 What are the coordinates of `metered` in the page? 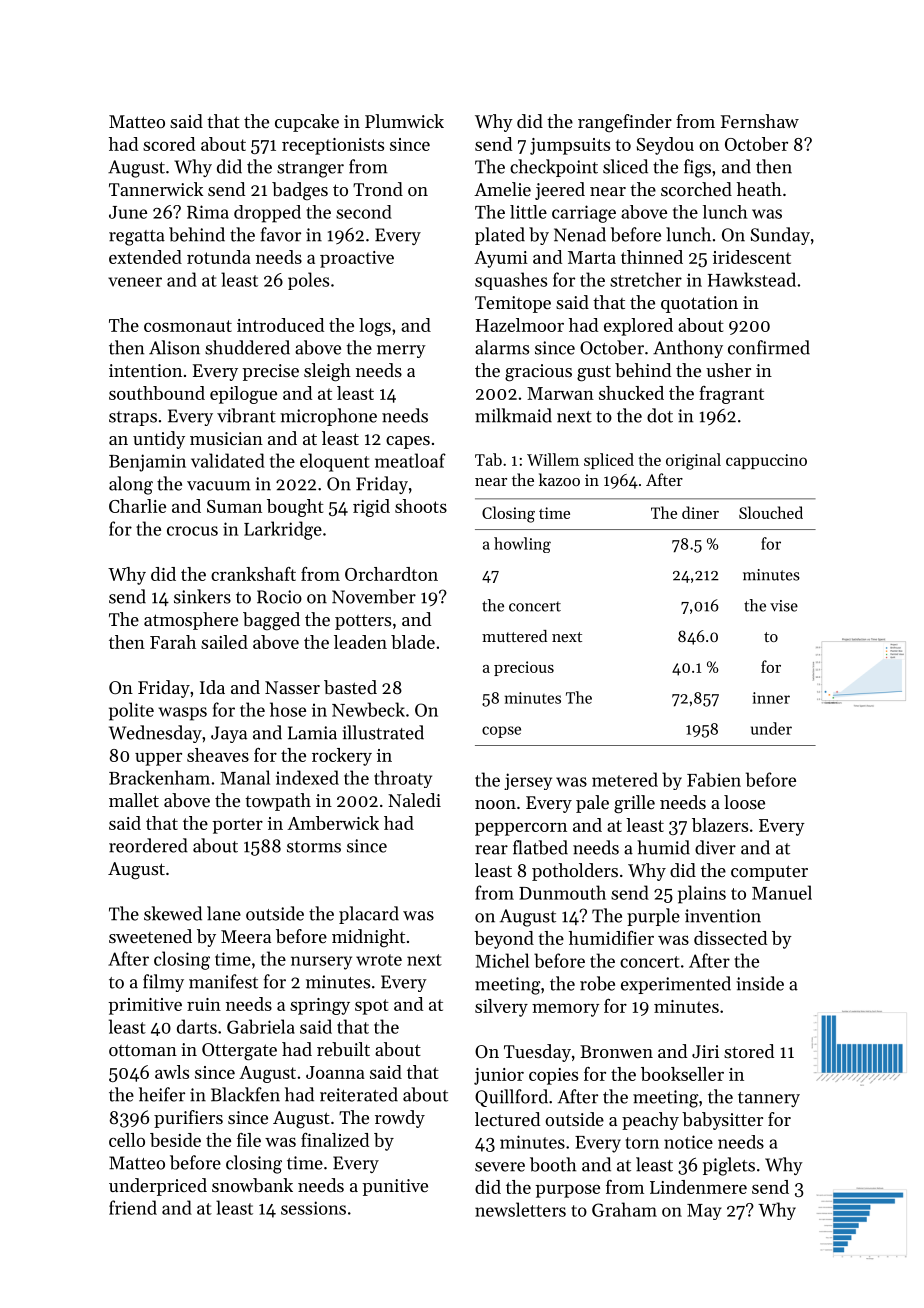 It's located at (625, 779).
